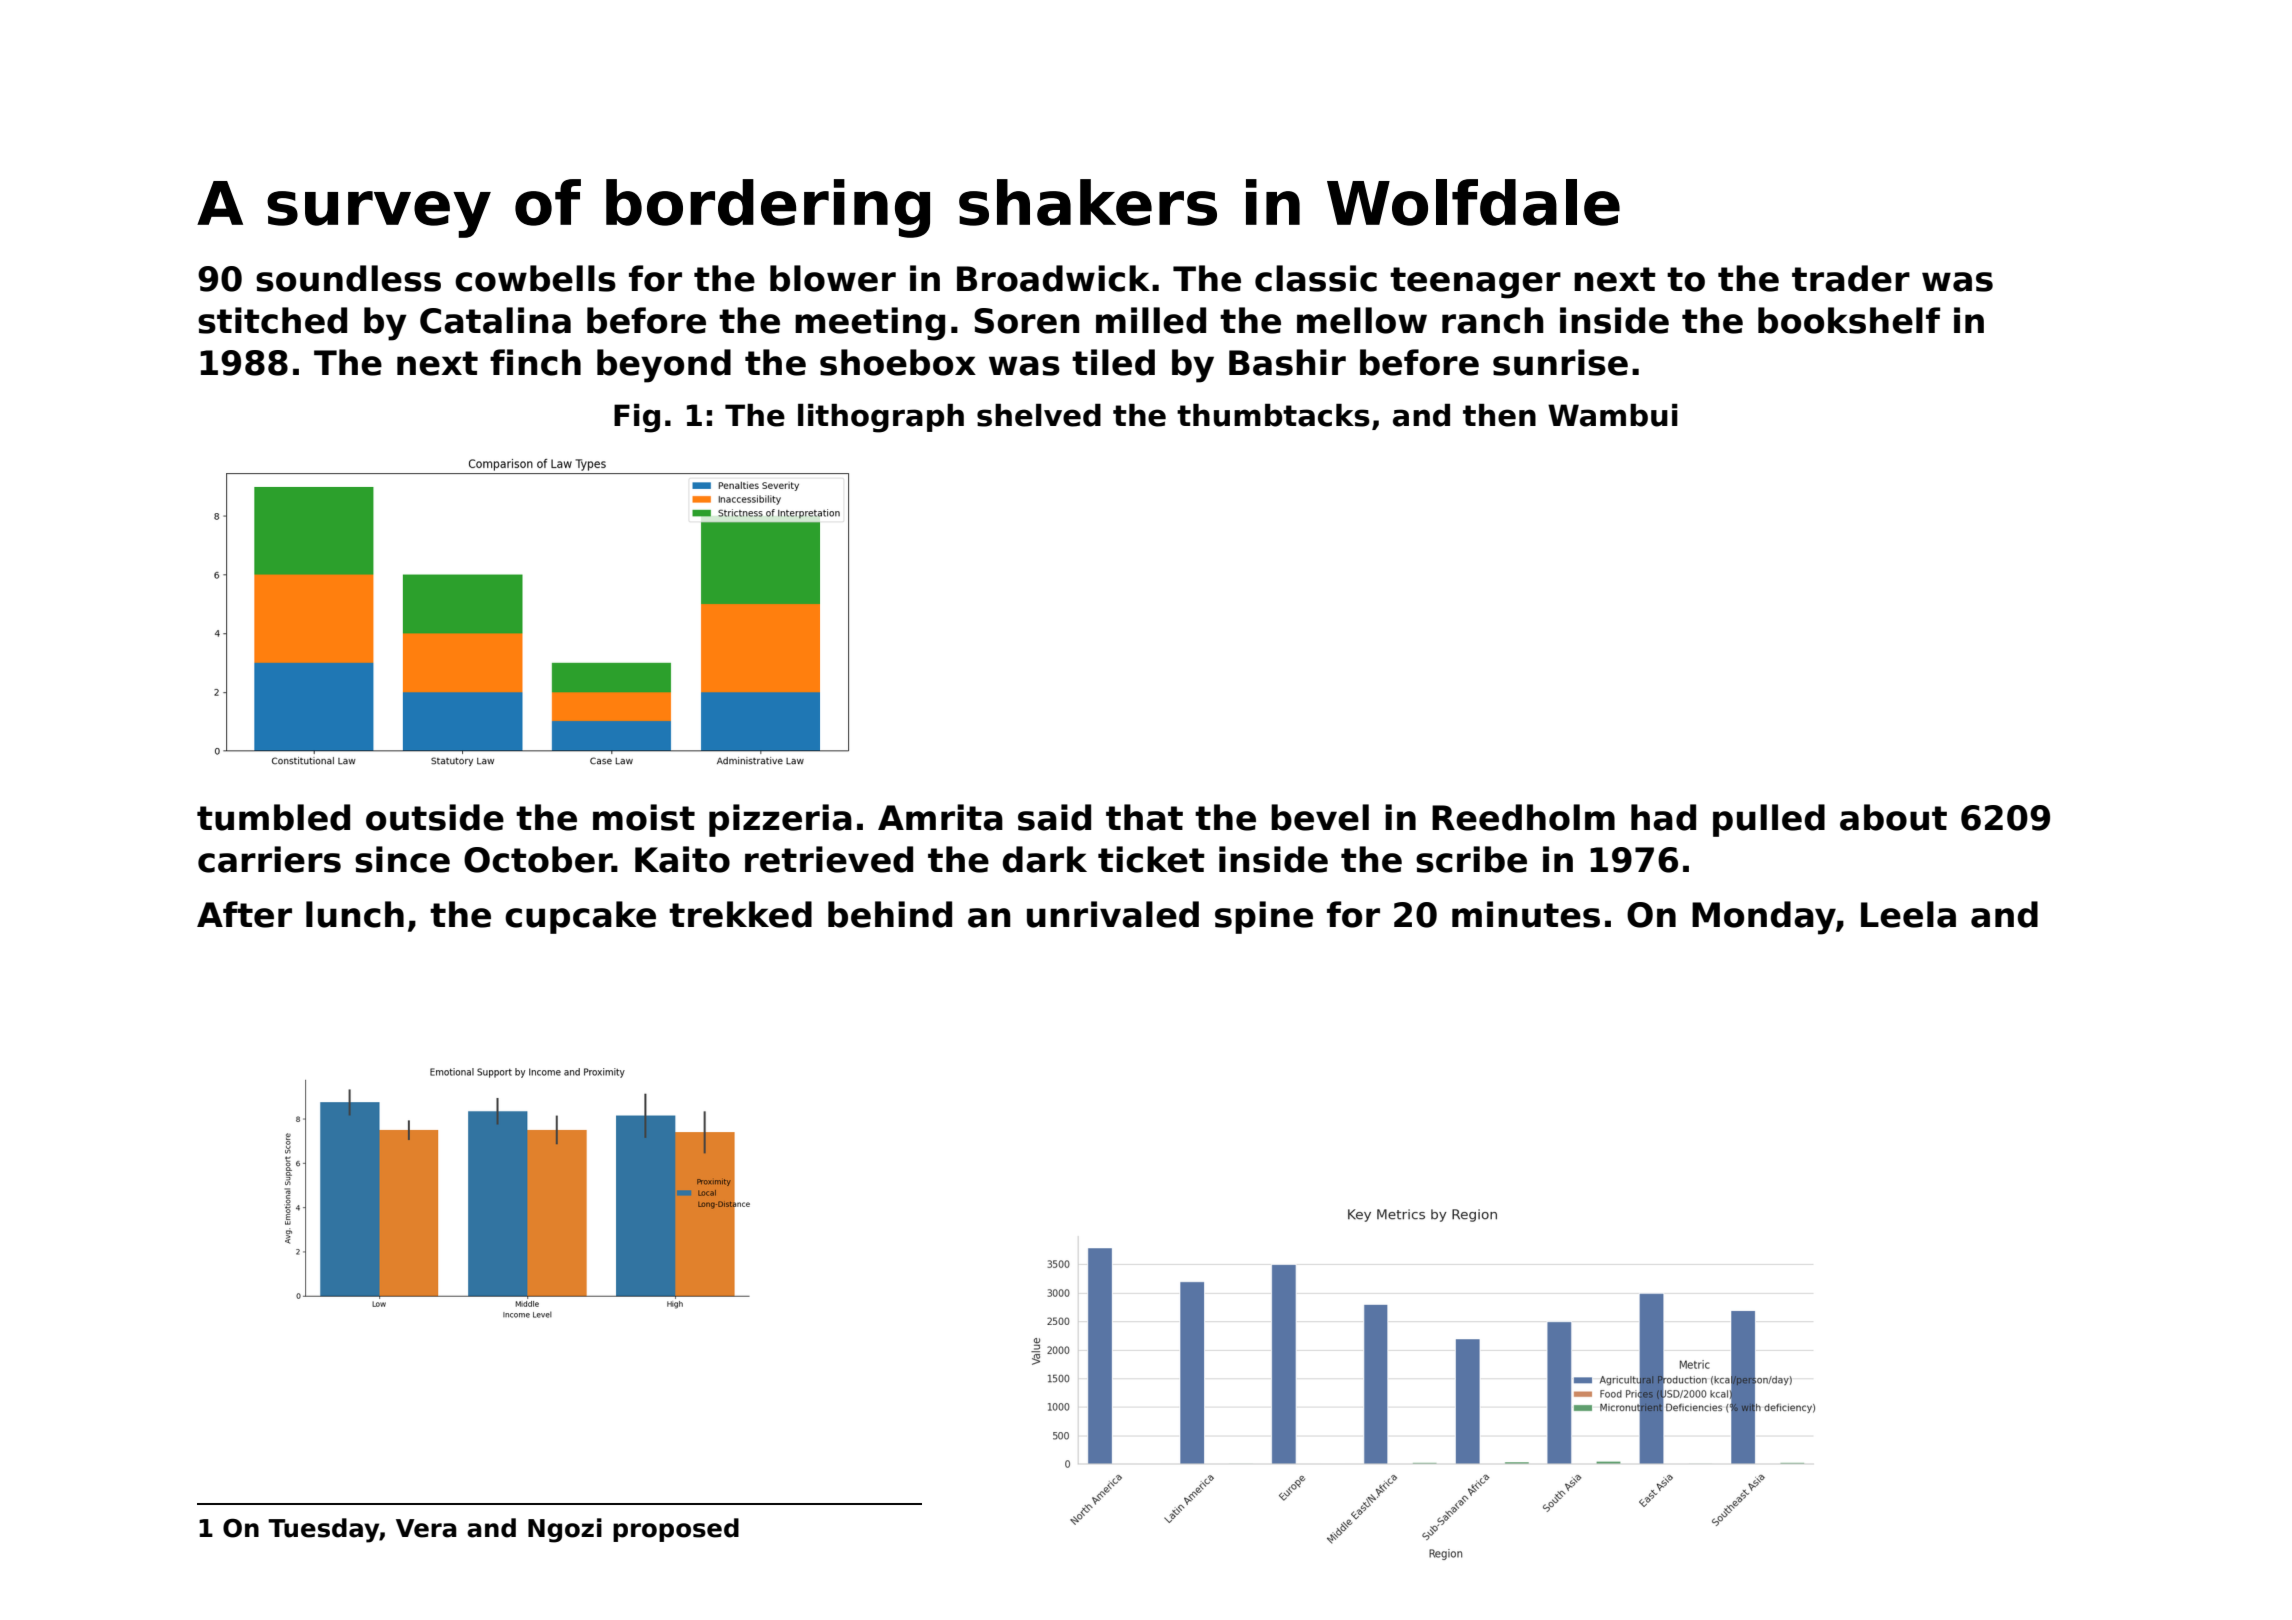 The height and width of the page is (1620, 2292). What do you see at coordinates (1849, 320) in the page?
I see `bookshelf` at bounding box center [1849, 320].
